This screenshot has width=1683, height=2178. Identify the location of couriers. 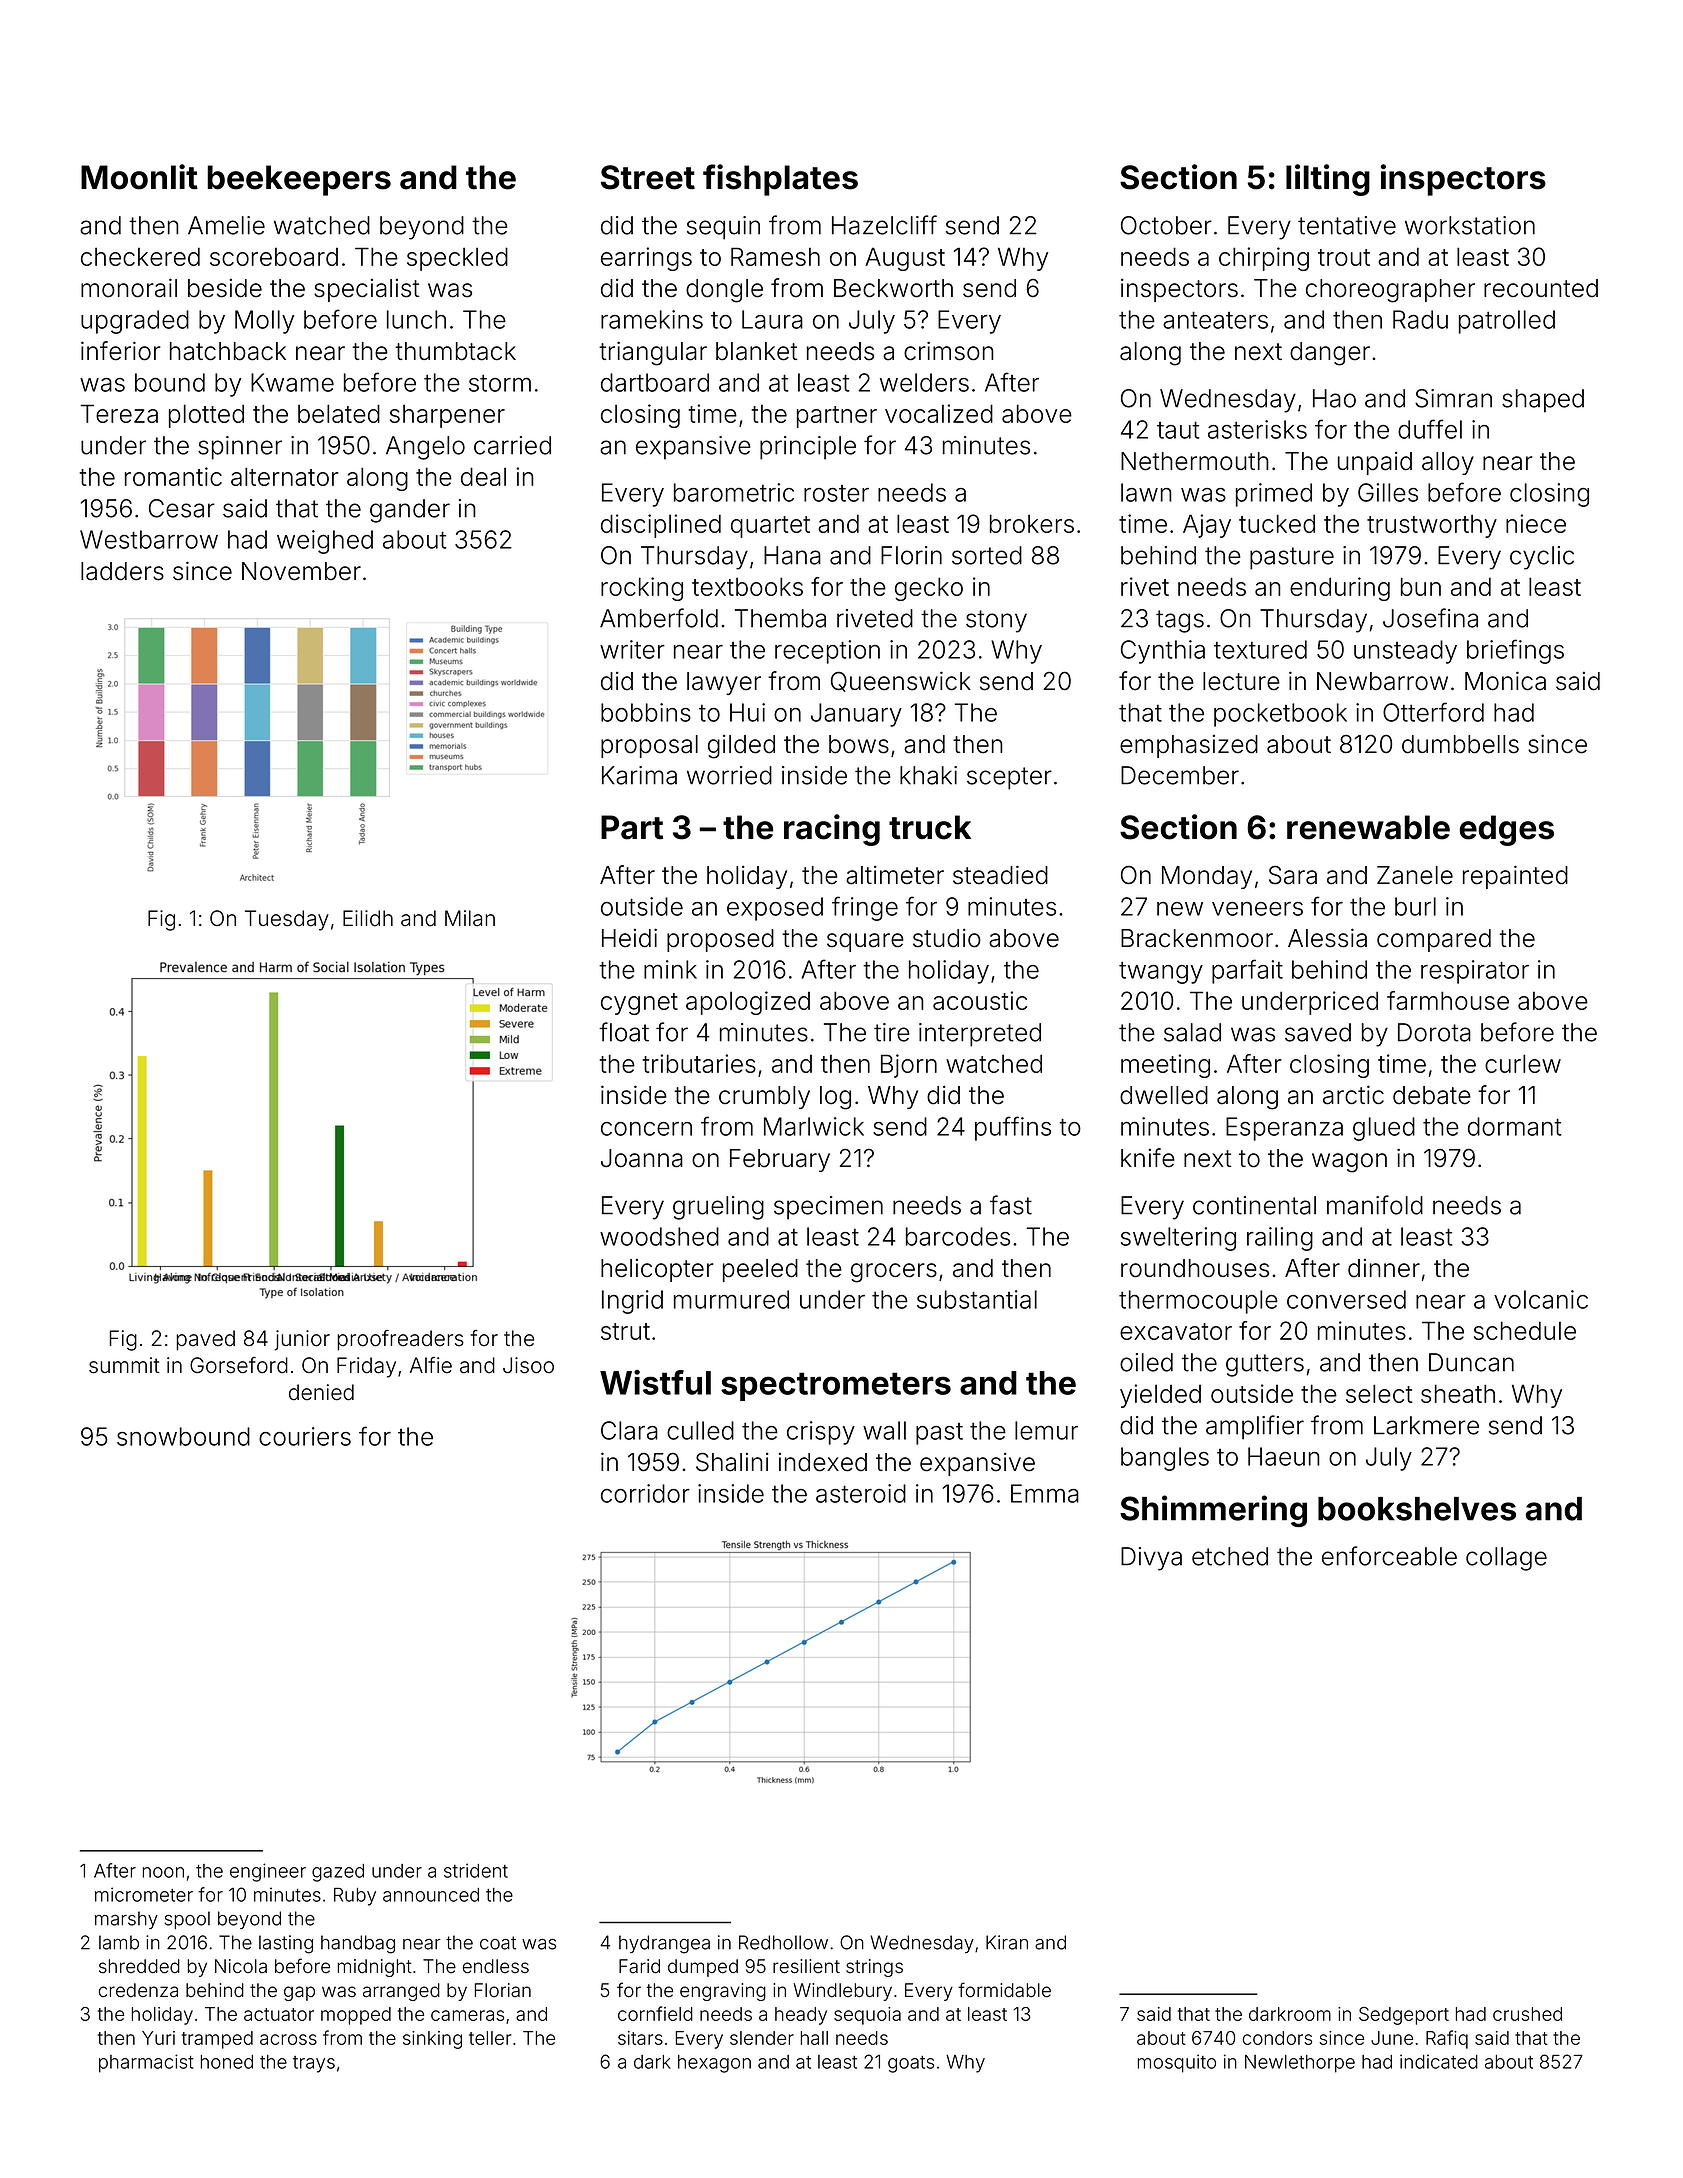
(305, 1436).
